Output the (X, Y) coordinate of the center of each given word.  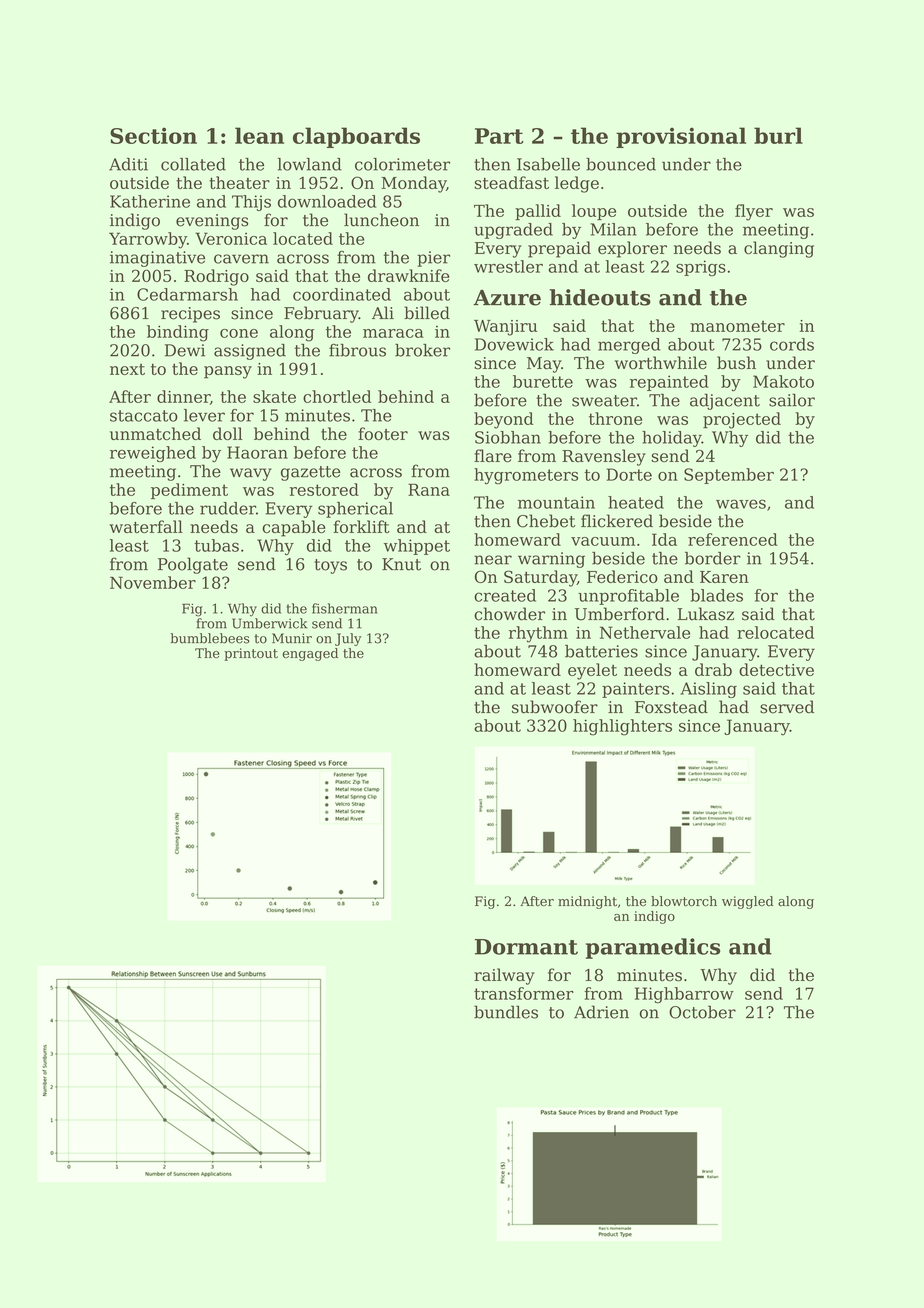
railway (504, 976)
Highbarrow (684, 995)
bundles (506, 1012)
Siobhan (508, 437)
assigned (250, 351)
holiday (672, 439)
